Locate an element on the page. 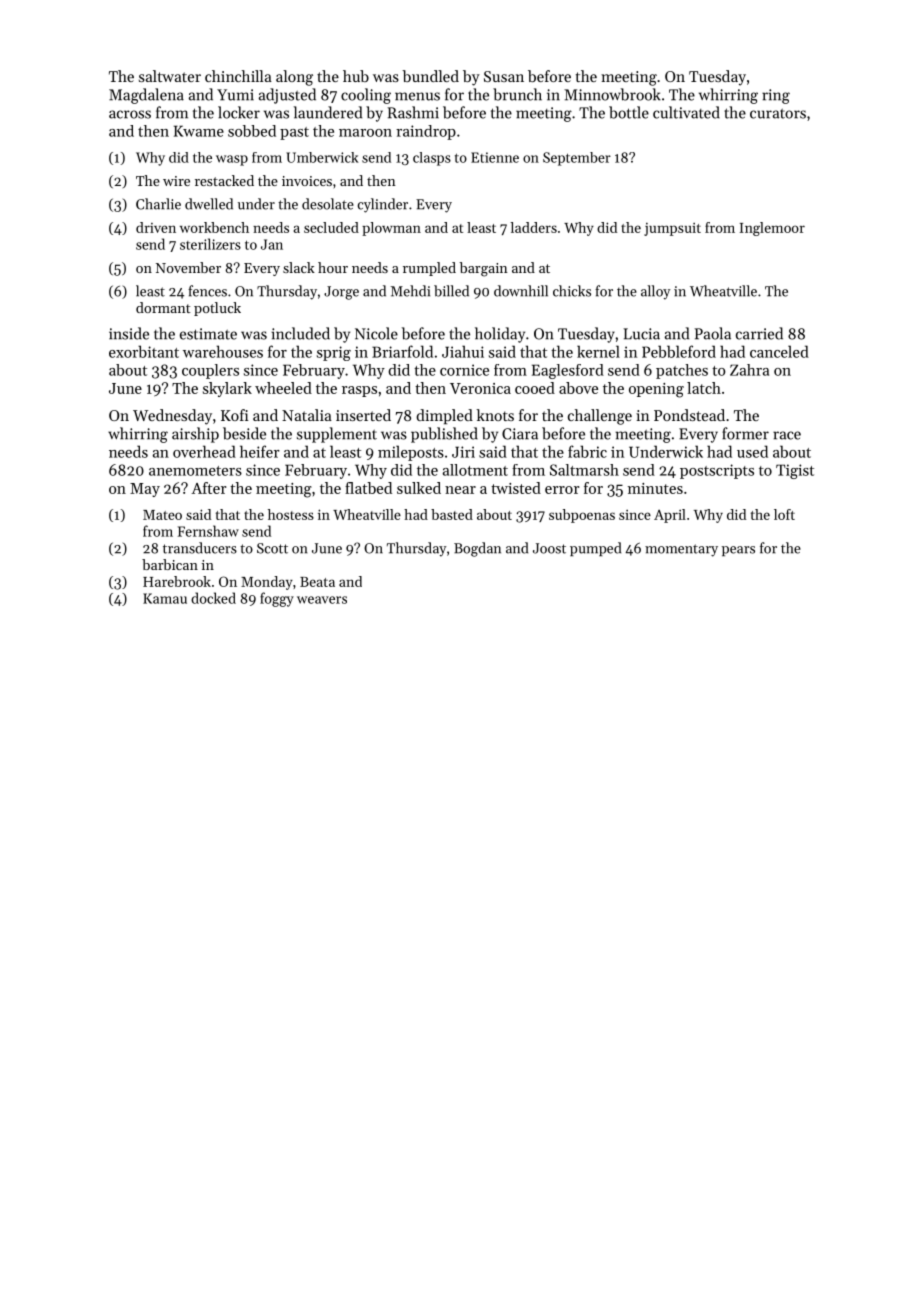 The image size is (924, 1308). curators is located at coordinates (778, 114).
